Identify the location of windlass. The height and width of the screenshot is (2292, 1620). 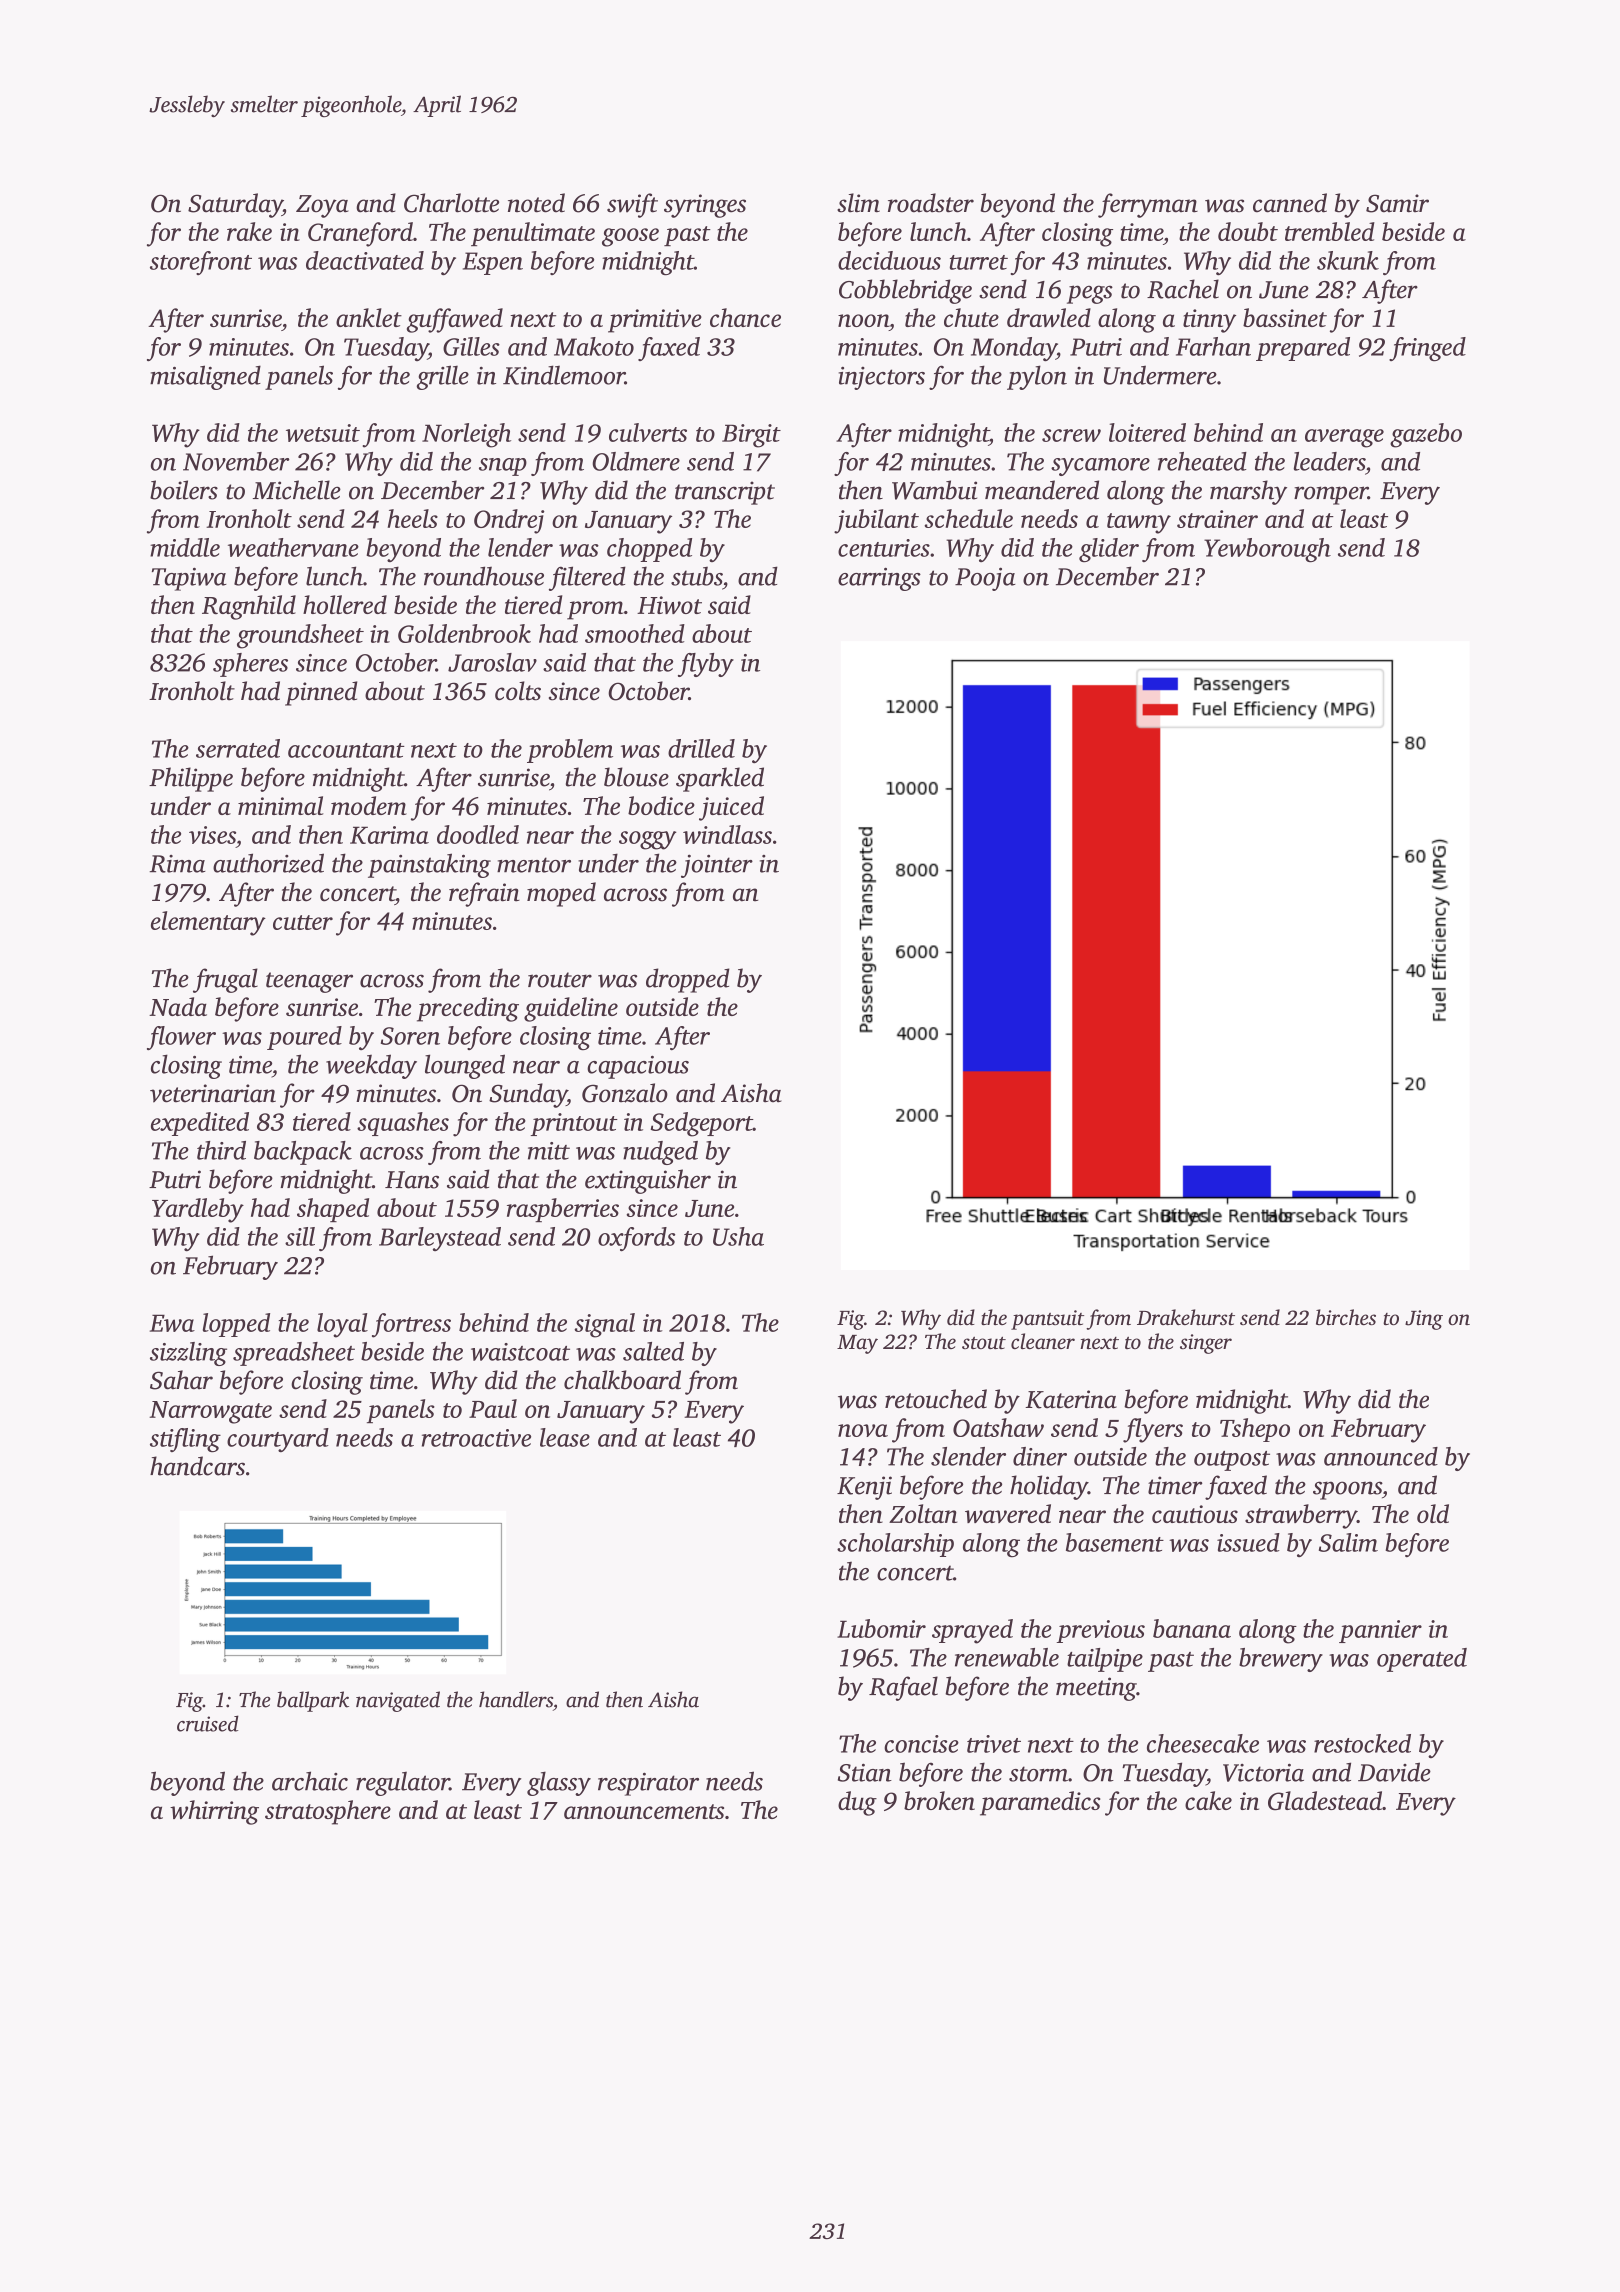
(727, 834).
